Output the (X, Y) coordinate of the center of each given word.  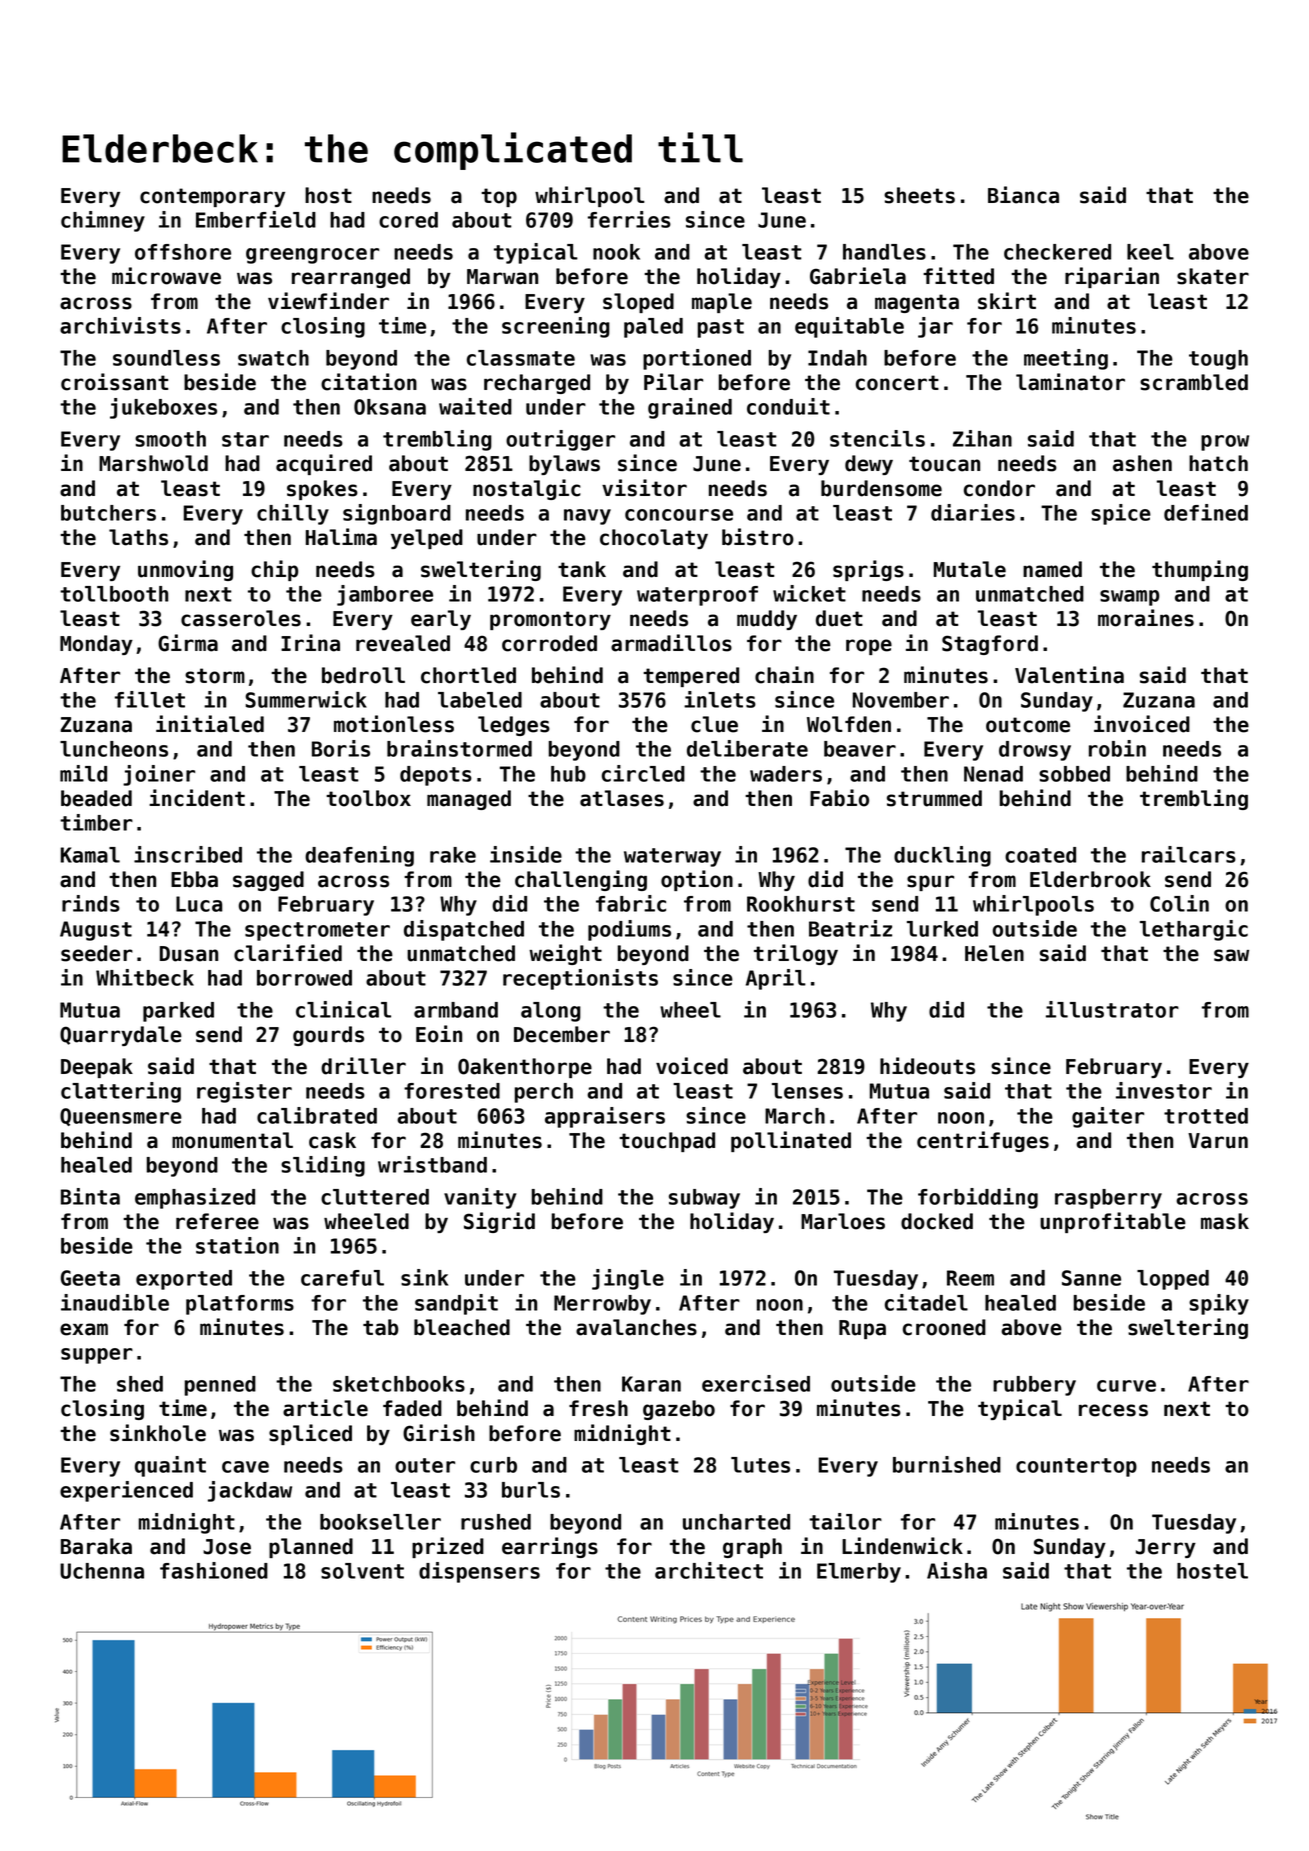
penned (220, 1386)
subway (704, 1199)
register (244, 1092)
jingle (628, 1279)
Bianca (1023, 195)
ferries (629, 219)
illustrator (1112, 1009)
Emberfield (256, 219)
